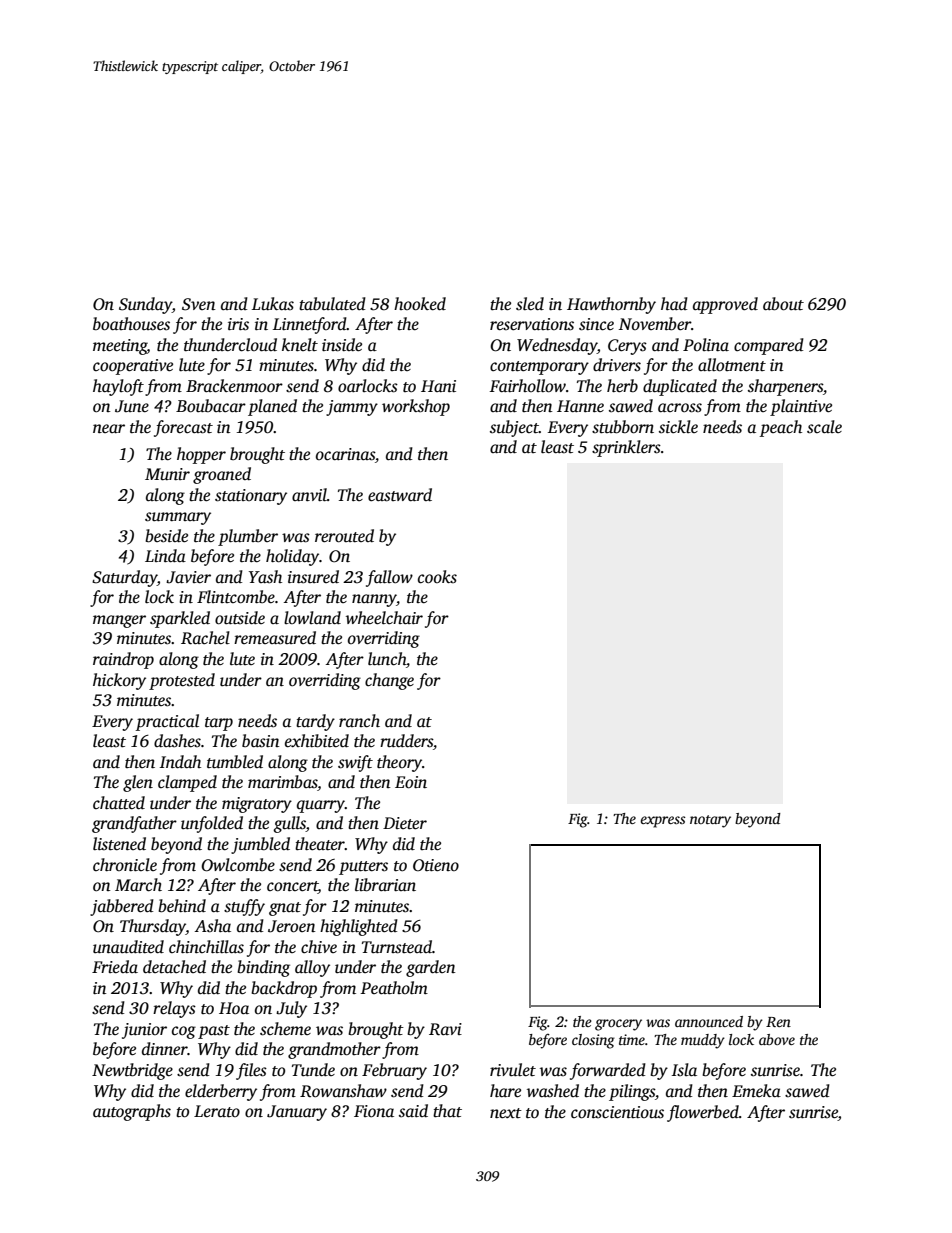 The image size is (952, 1233). What do you see at coordinates (406, 741) in the screenshot?
I see `rudders` at bounding box center [406, 741].
